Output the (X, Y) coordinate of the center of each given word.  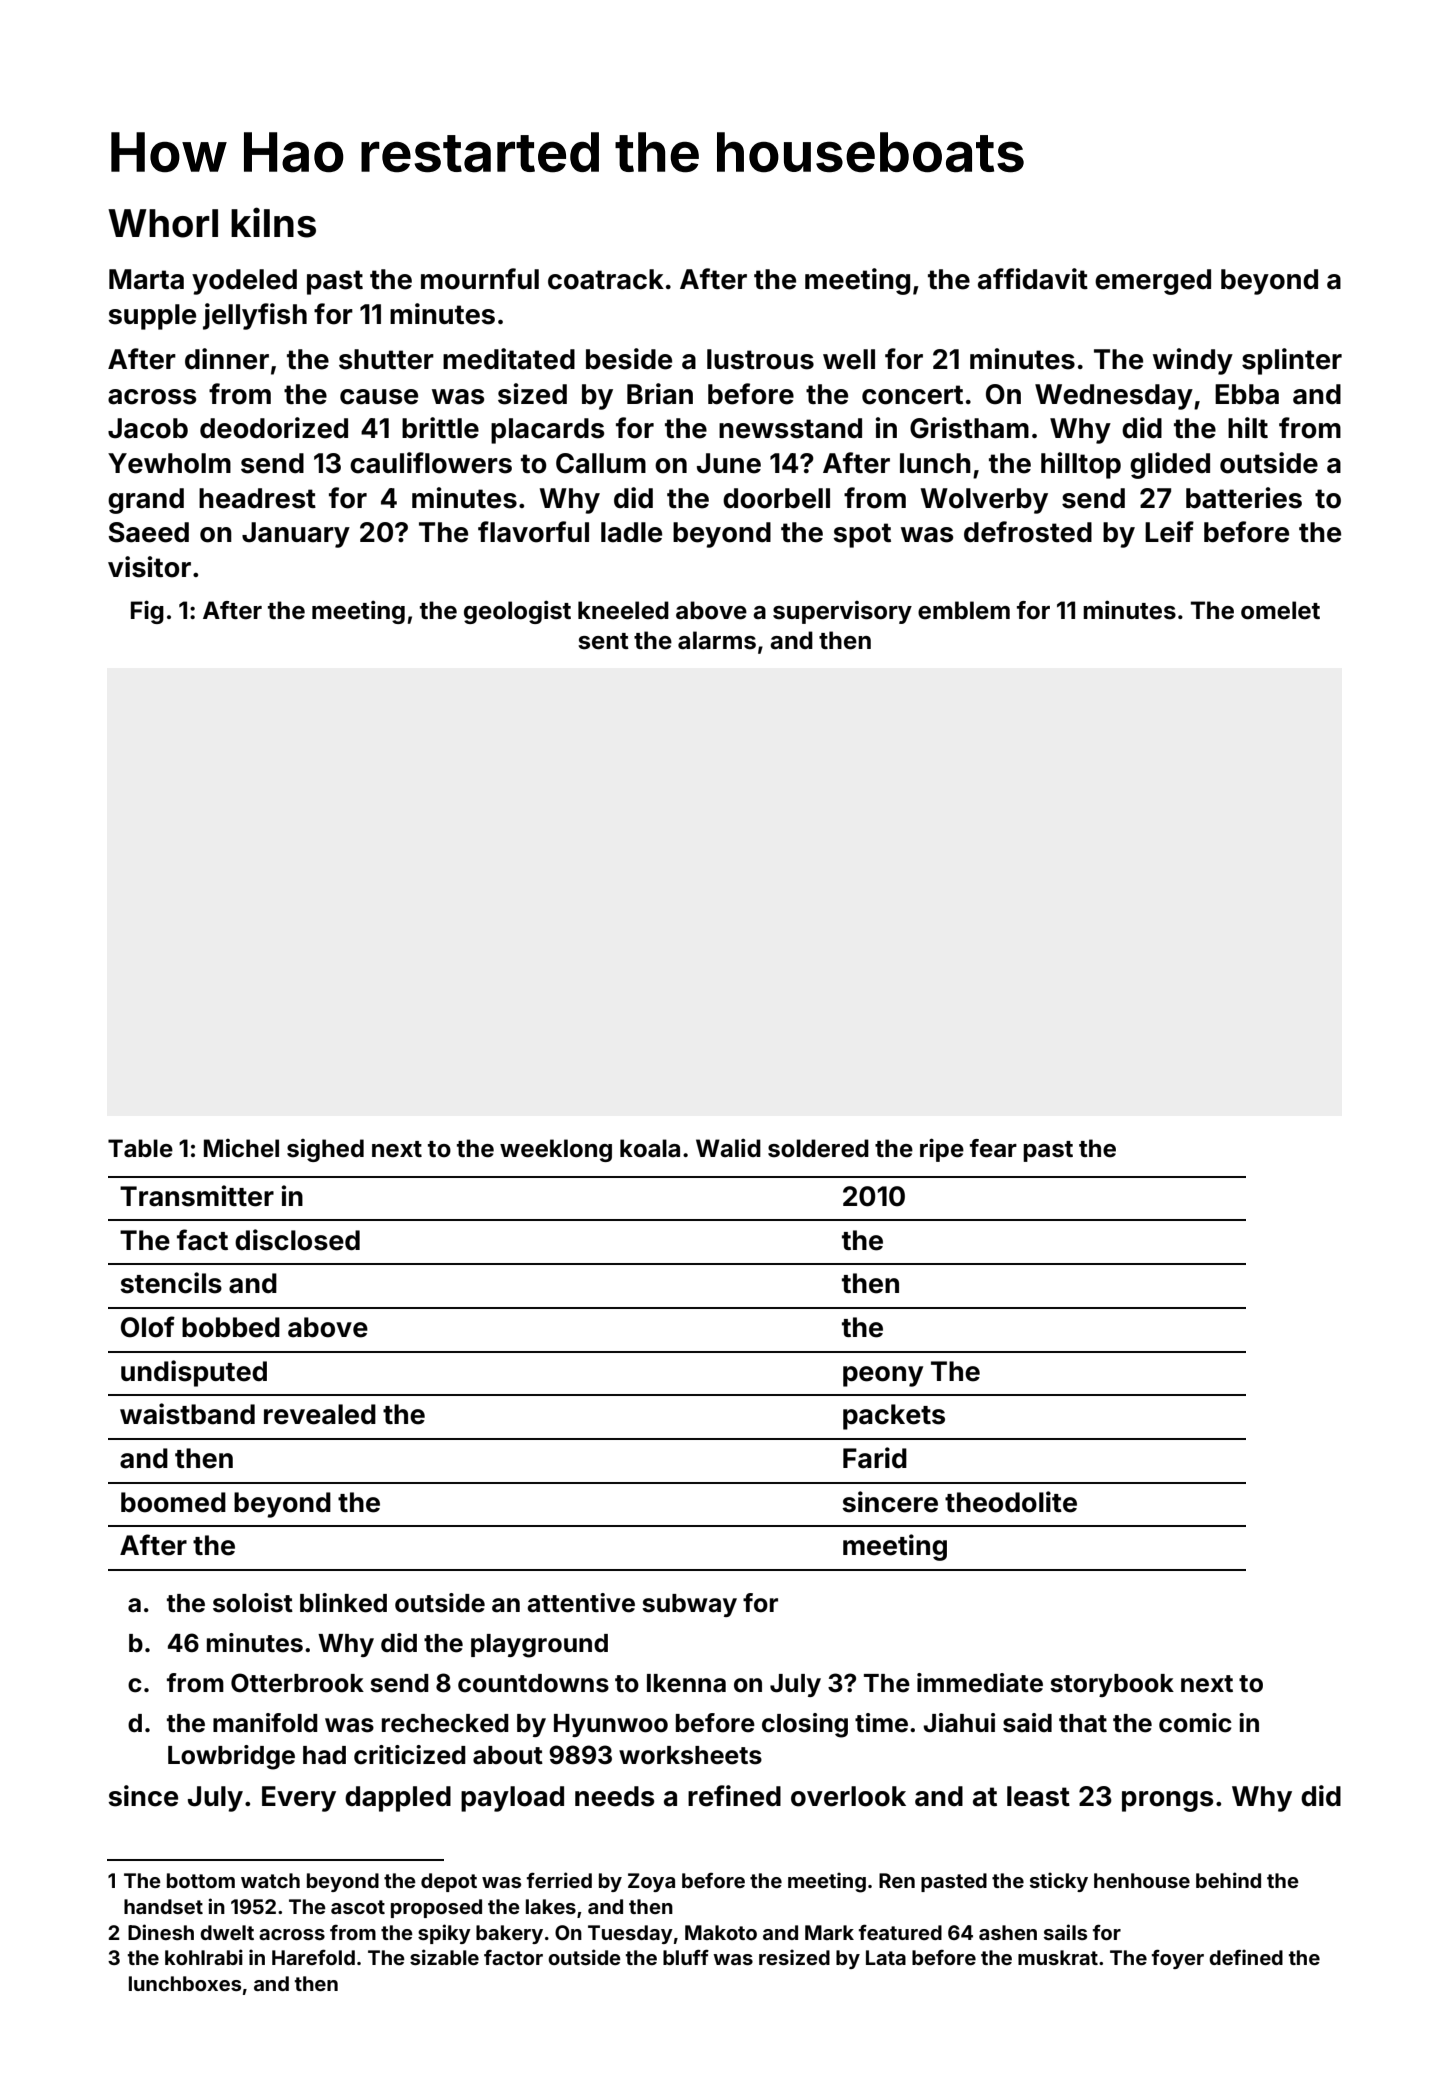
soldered (818, 1148)
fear (993, 1148)
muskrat (1058, 1957)
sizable (444, 1957)
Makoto (721, 1932)
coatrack (606, 279)
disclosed (297, 1240)
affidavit (1033, 279)
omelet (1280, 610)
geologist (517, 612)
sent (603, 641)
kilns (273, 222)
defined (1246, 1957)
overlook (848, 1796)
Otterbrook (297, 1683)
